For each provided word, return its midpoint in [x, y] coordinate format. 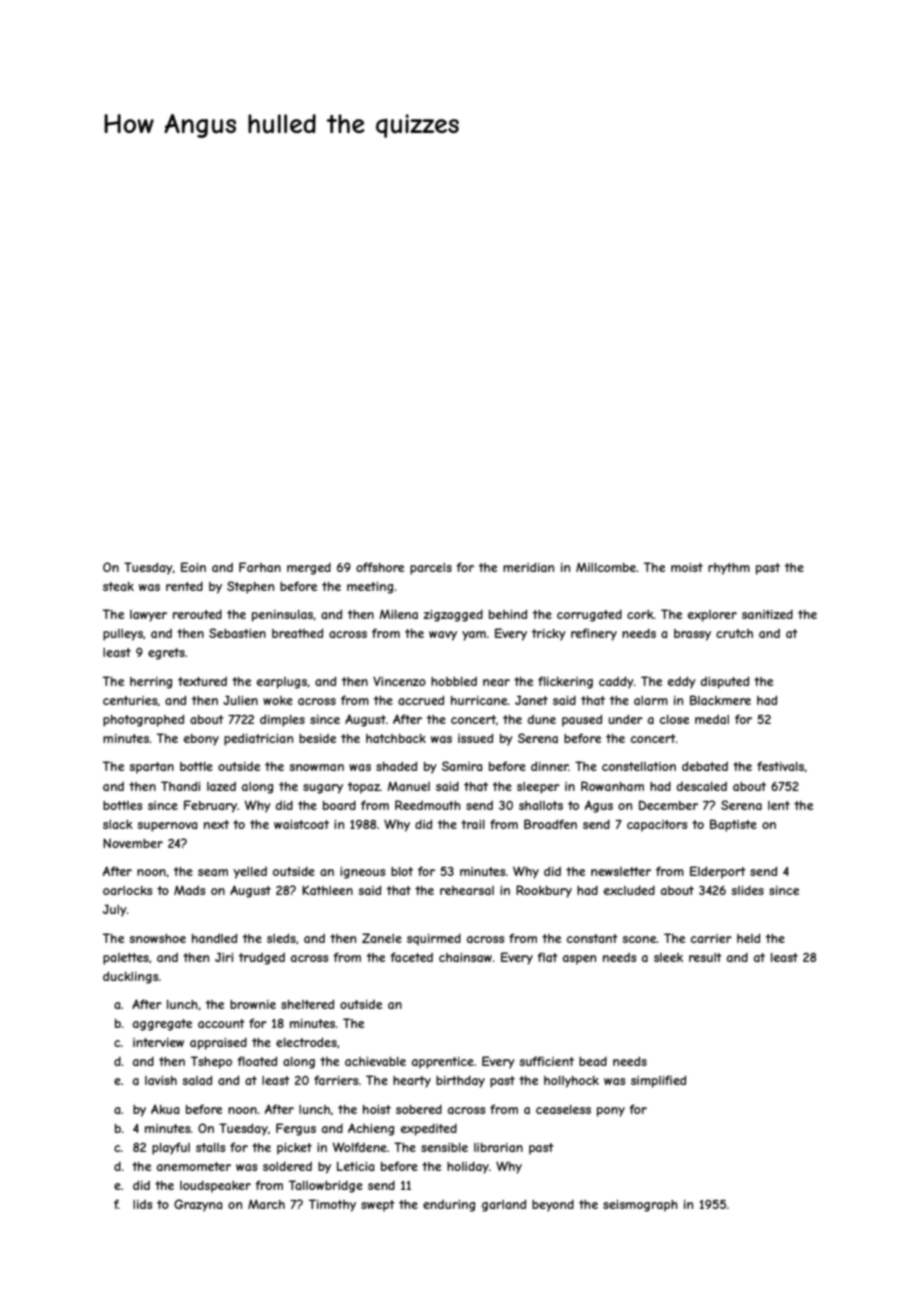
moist [687, 567]
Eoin [193, 567]
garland [504, 1205]
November [133, 843]
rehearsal [467, 890]
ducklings [130, 977]
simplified [658, 1081]
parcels [431, 569]
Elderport [718, 872]
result [705, 957]
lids [142, 1204]
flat [547, 957]
